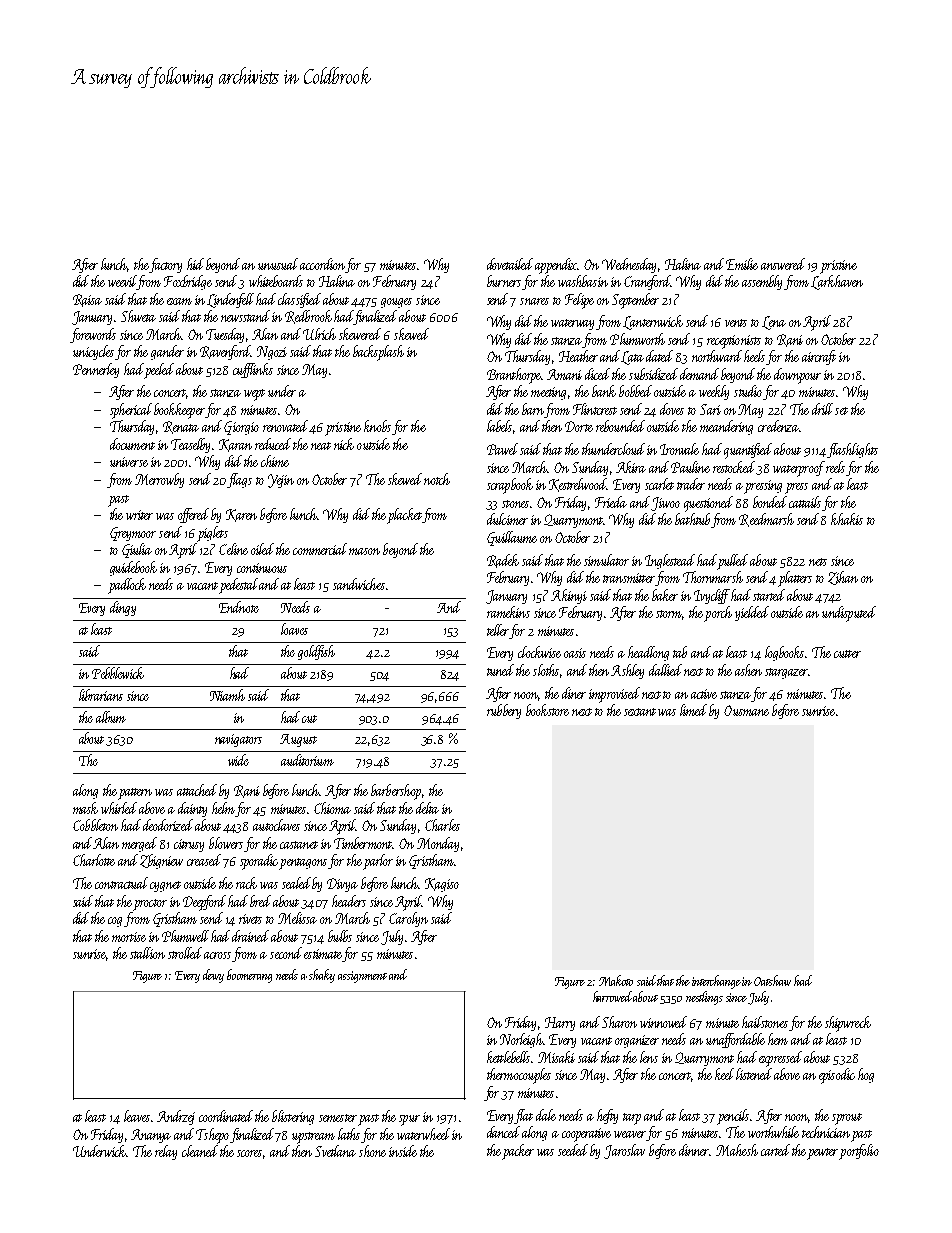  I want to click on cog, so click(115, 922).
